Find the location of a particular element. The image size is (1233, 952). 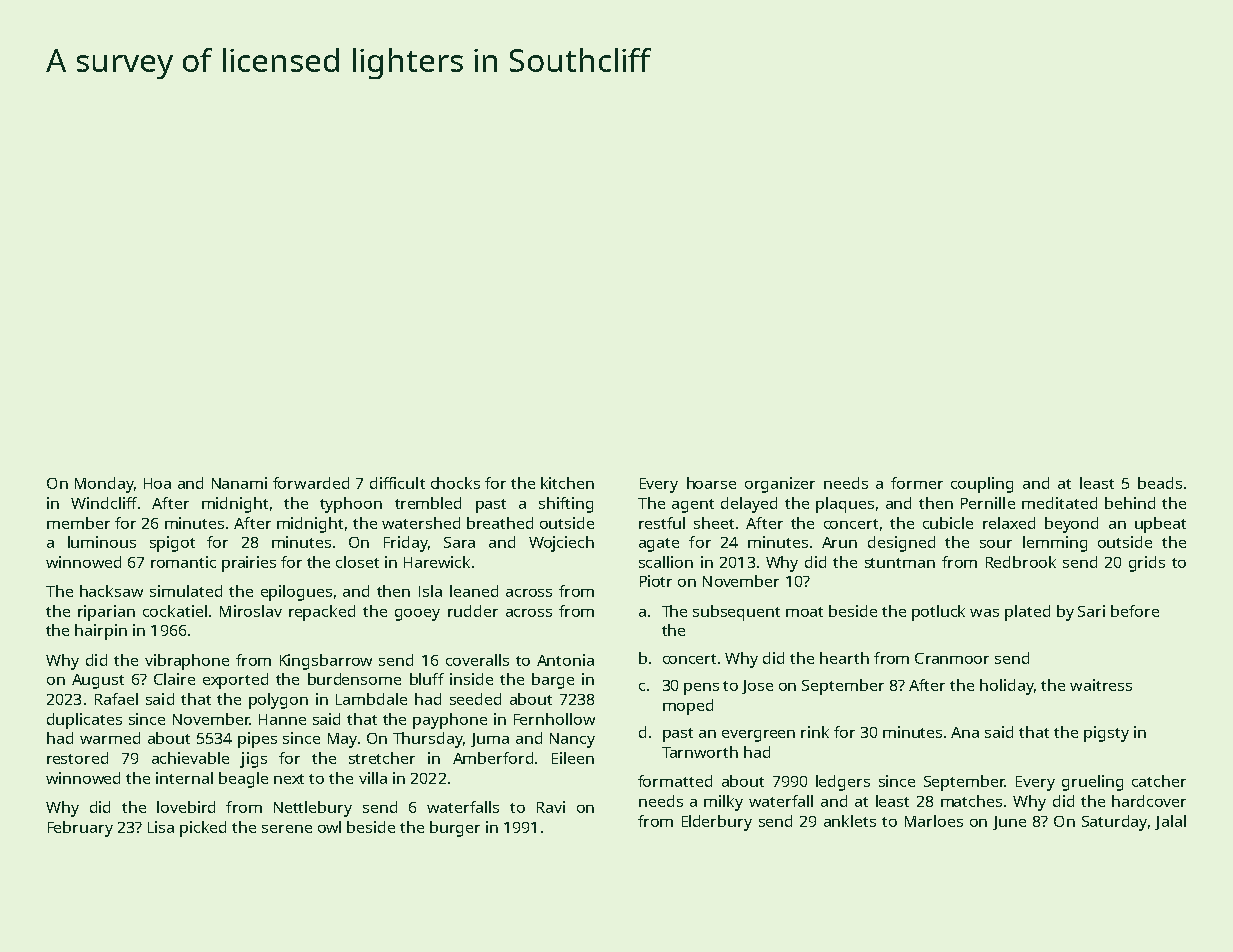

cubicle is located at coordinates (948, 523).
